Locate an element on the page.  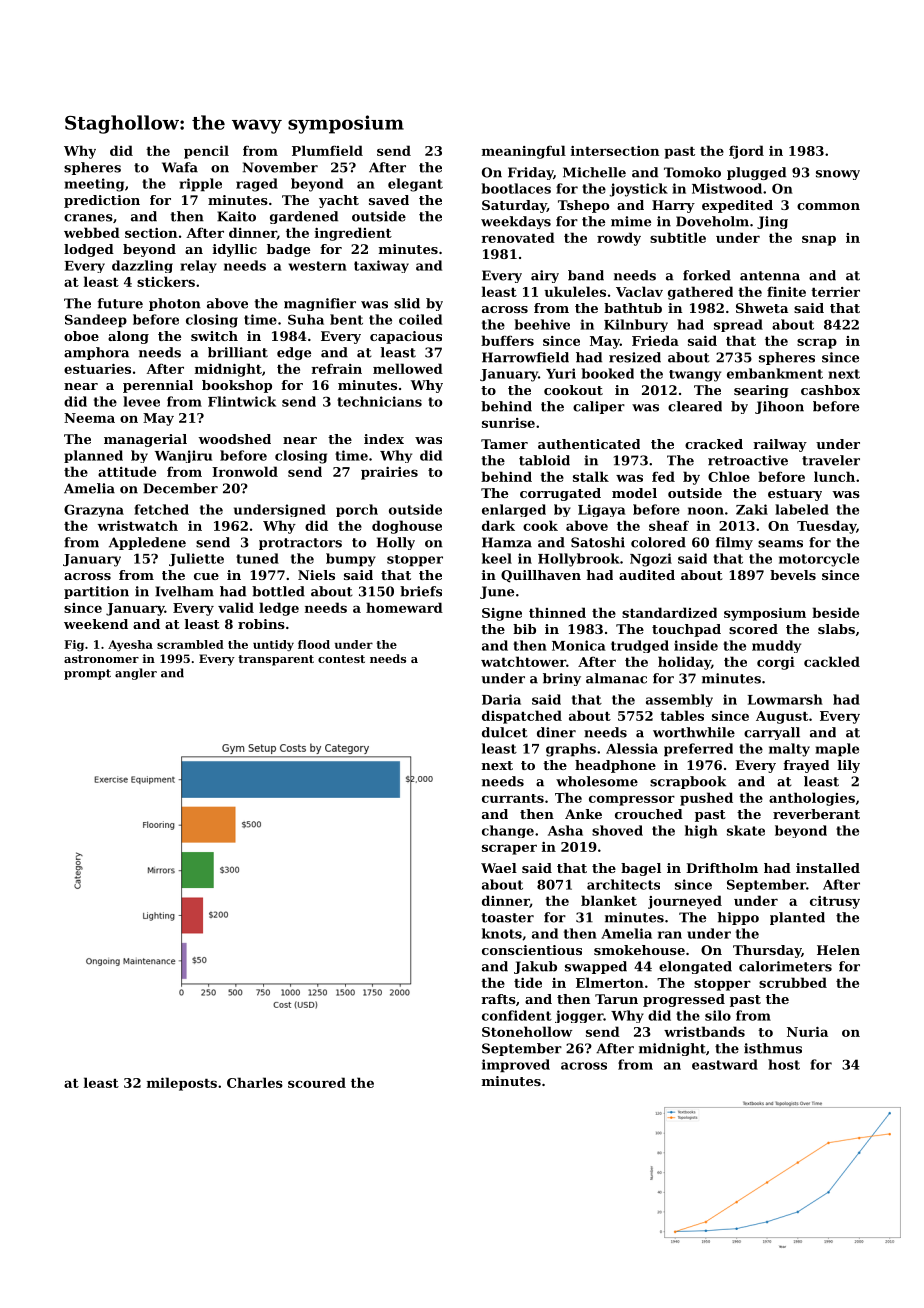
angler is located at coordinates (136, 674).
